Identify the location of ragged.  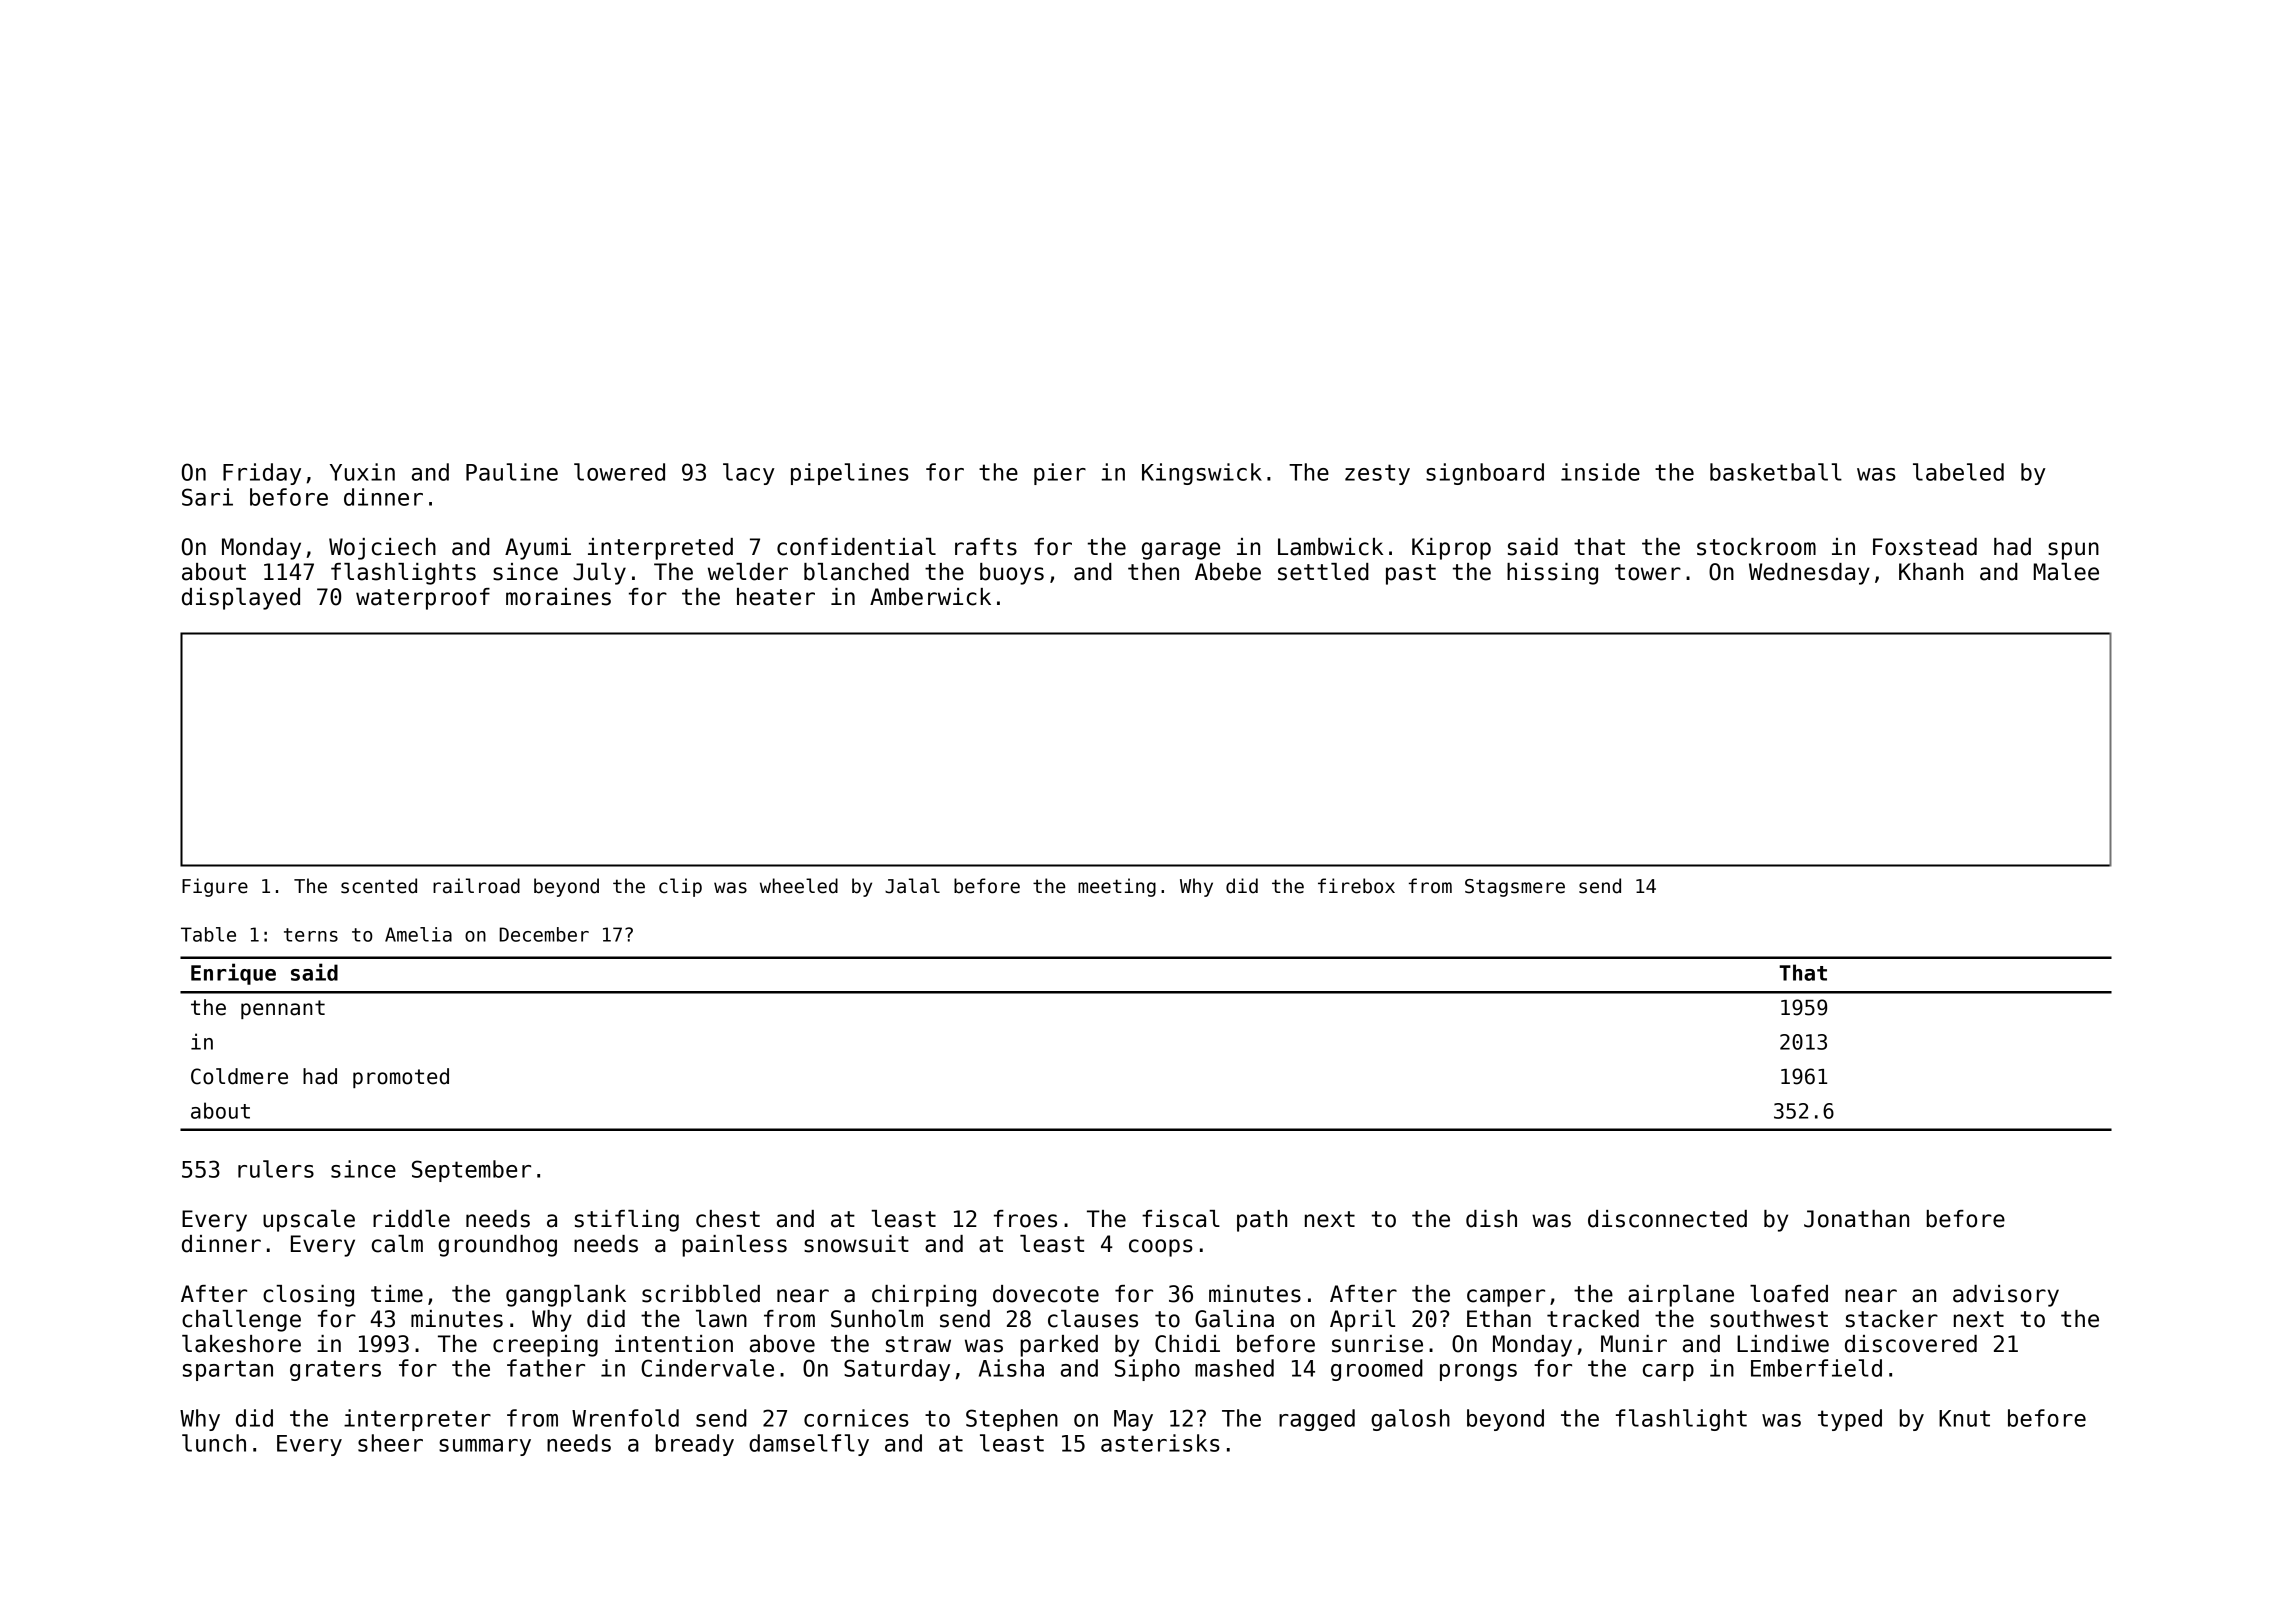
(1317, 1420).
